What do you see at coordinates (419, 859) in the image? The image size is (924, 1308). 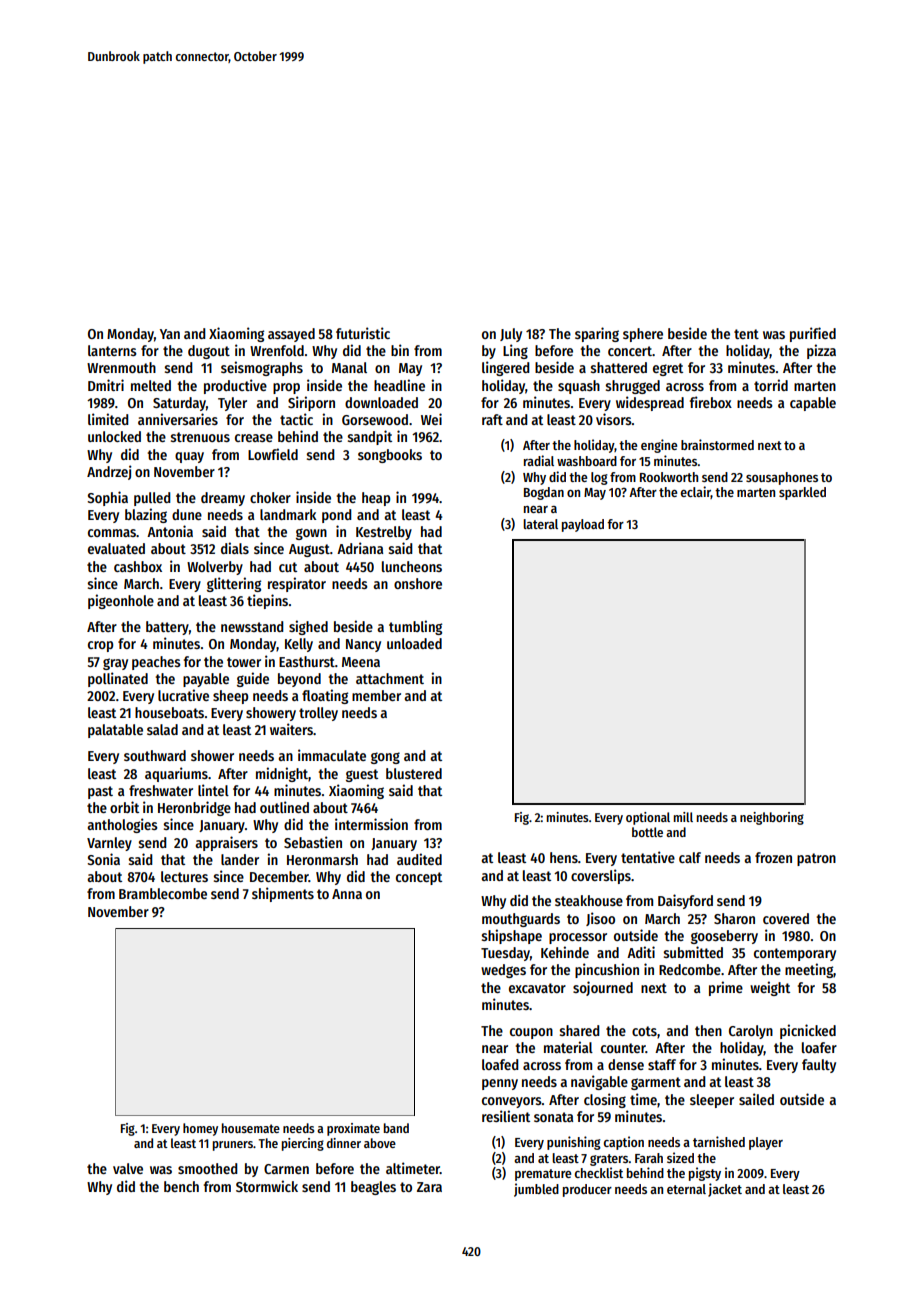 I see `audited` at bounding box center [419, 859].
